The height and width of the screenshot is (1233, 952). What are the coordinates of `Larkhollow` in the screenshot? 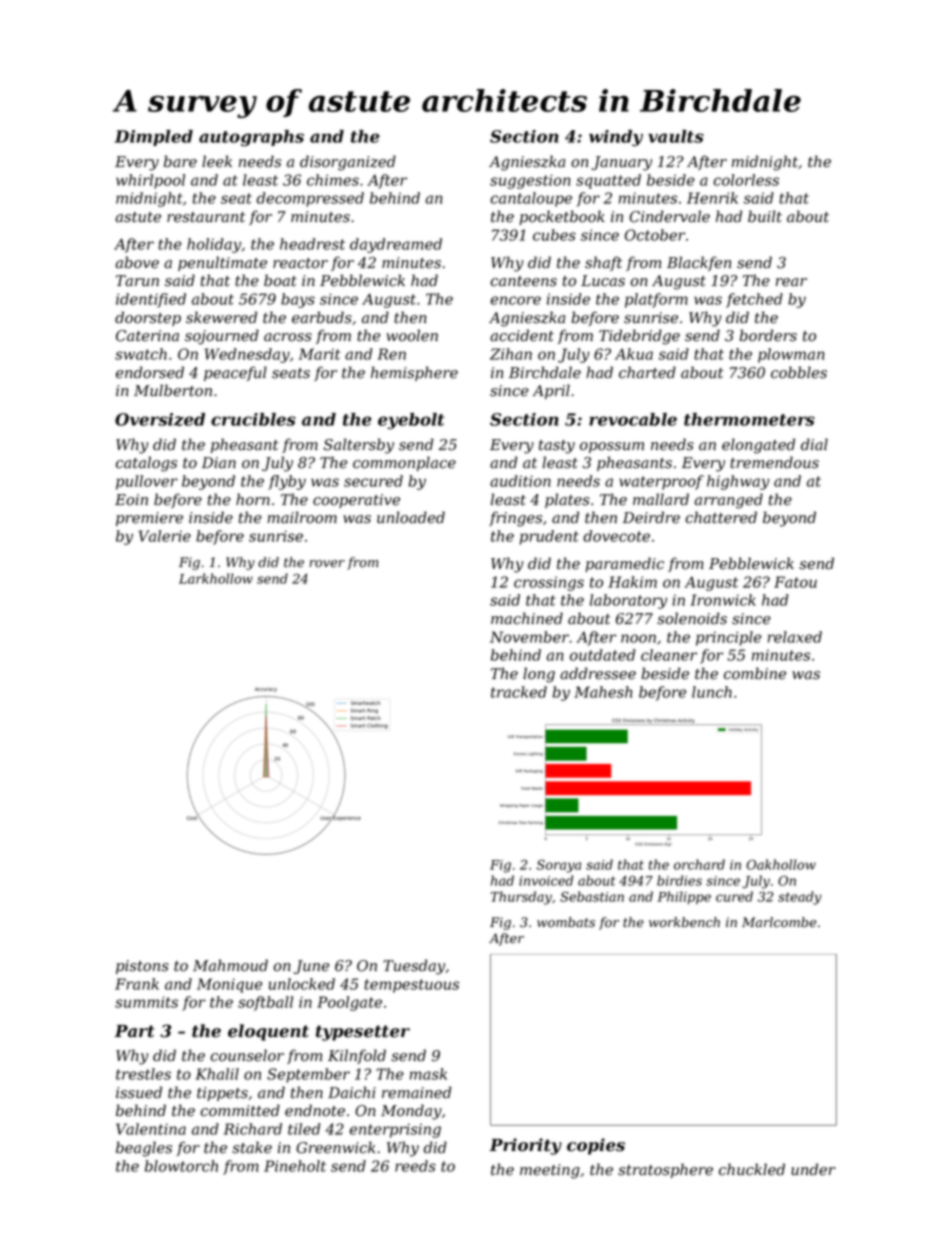 It's located at (216, 578).
